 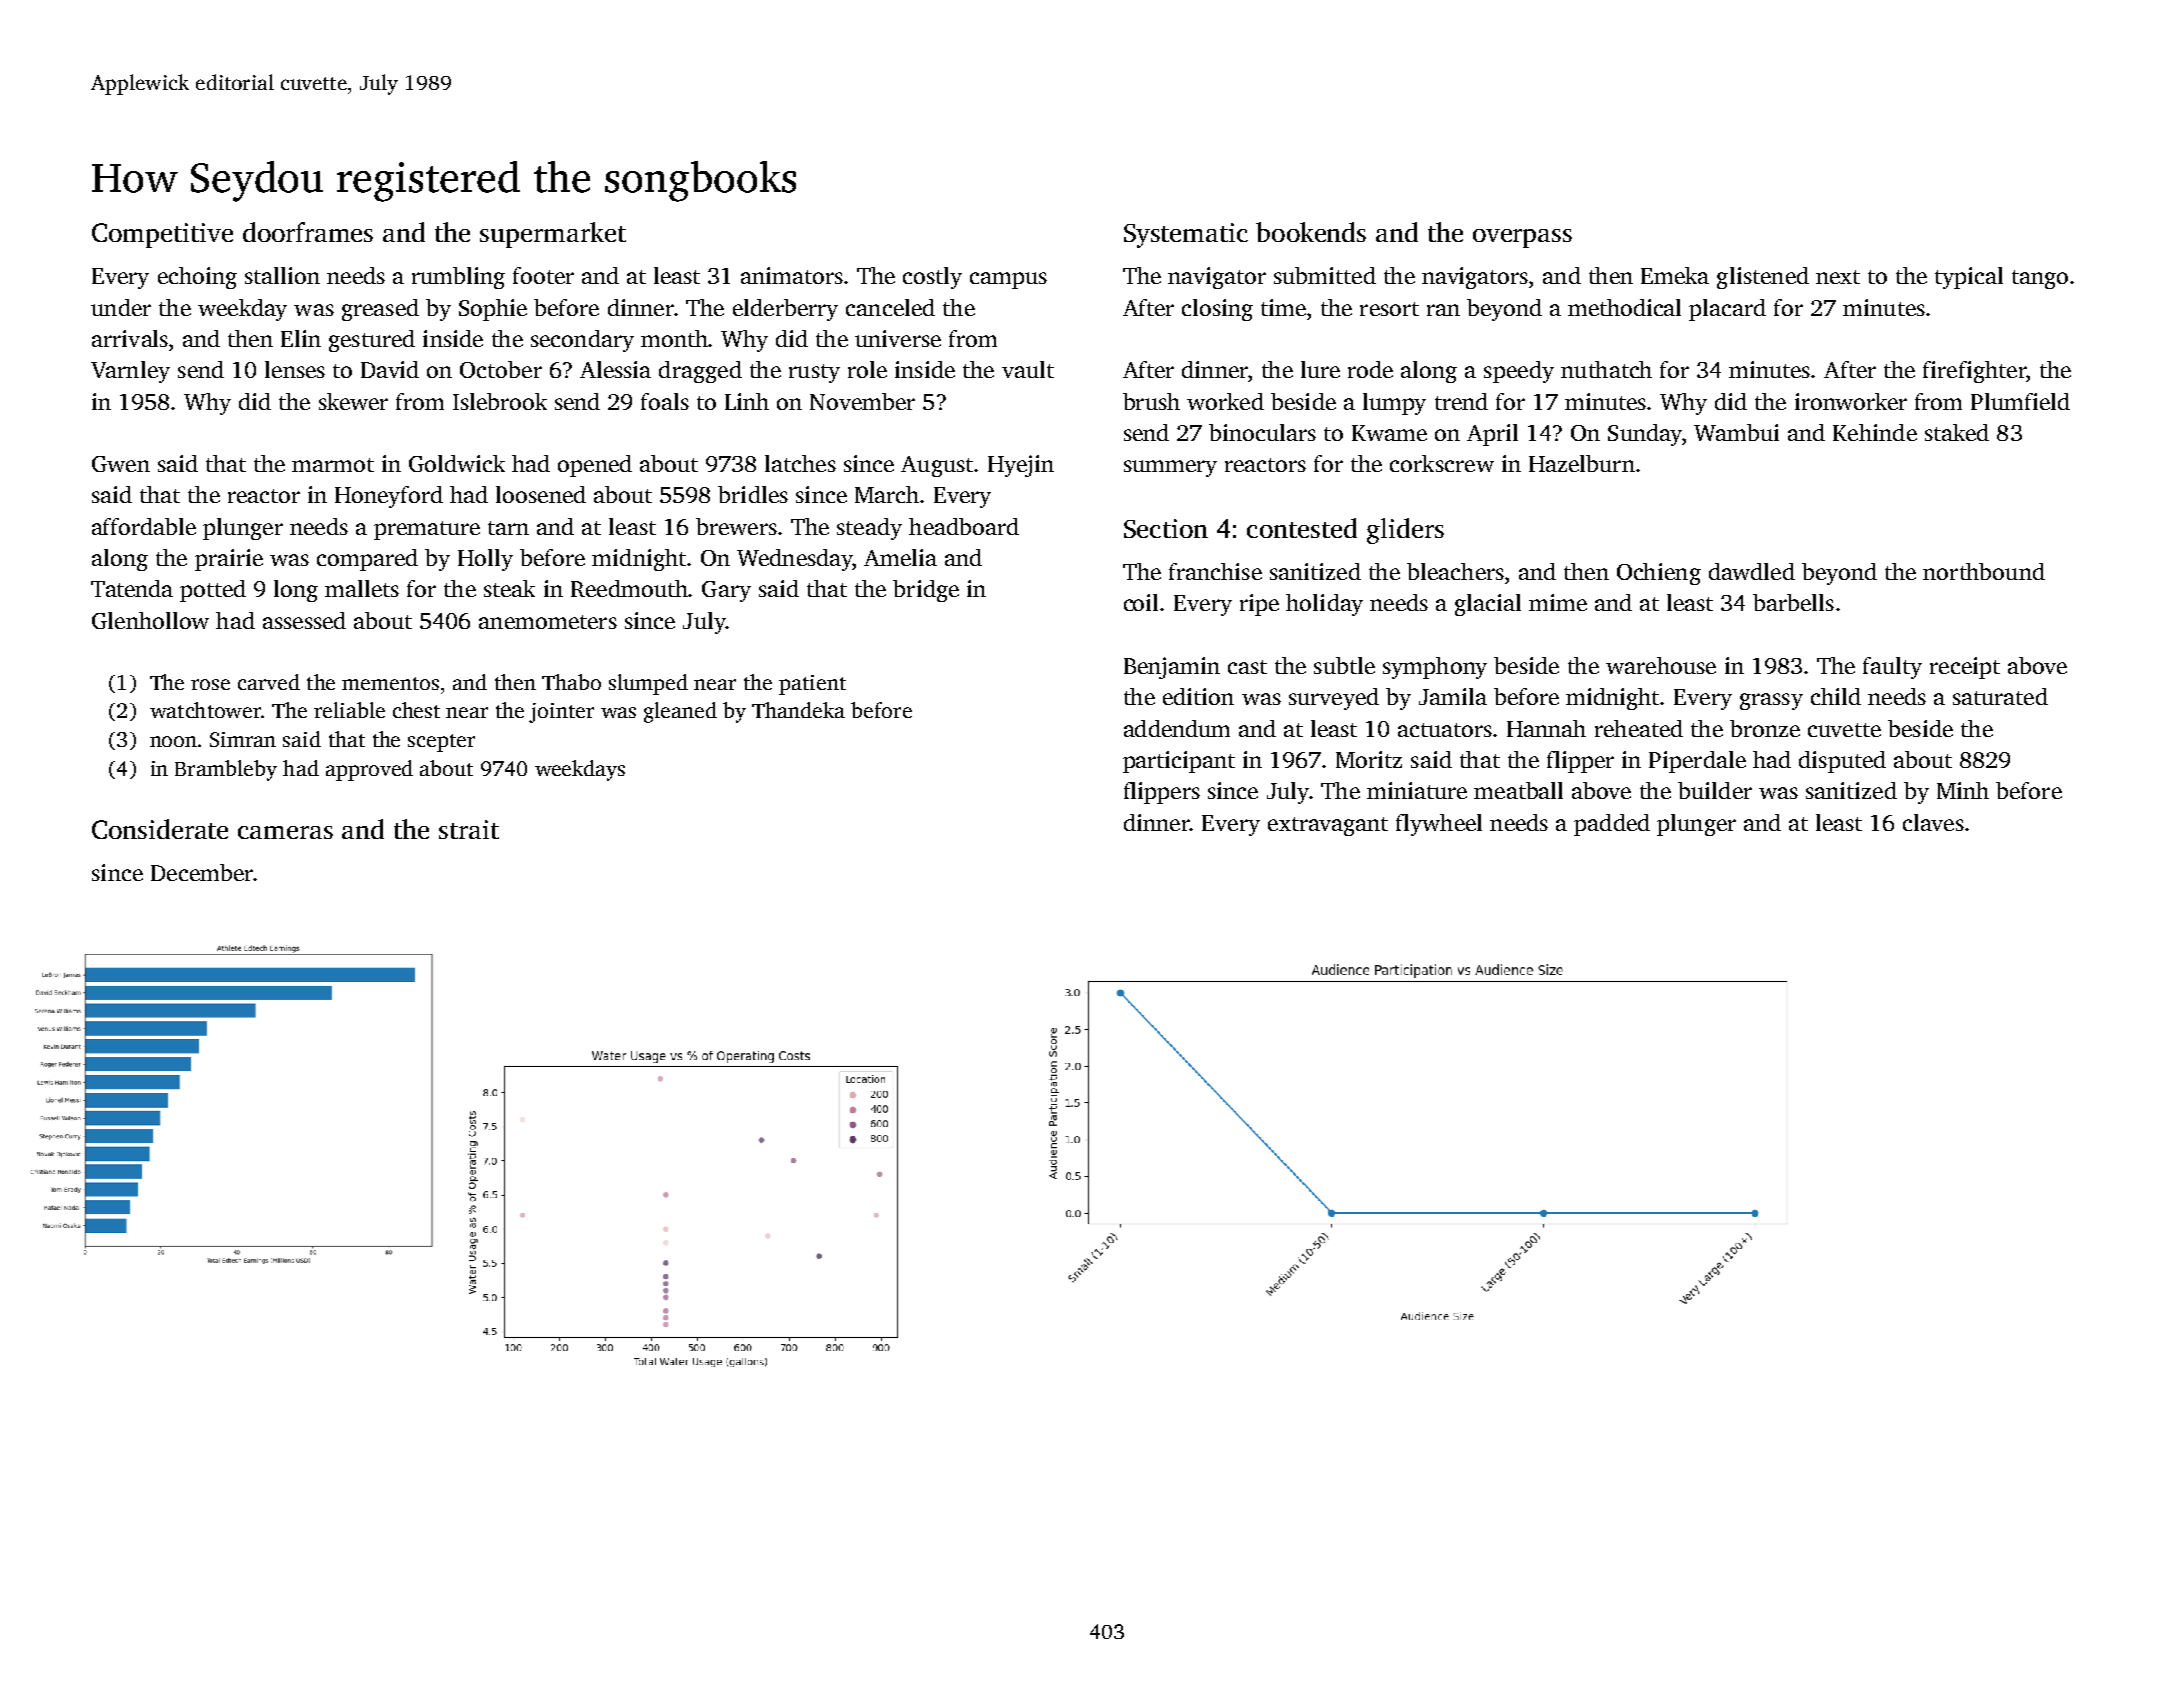 I want to click on doorframes, so click(x=308, y=232).
